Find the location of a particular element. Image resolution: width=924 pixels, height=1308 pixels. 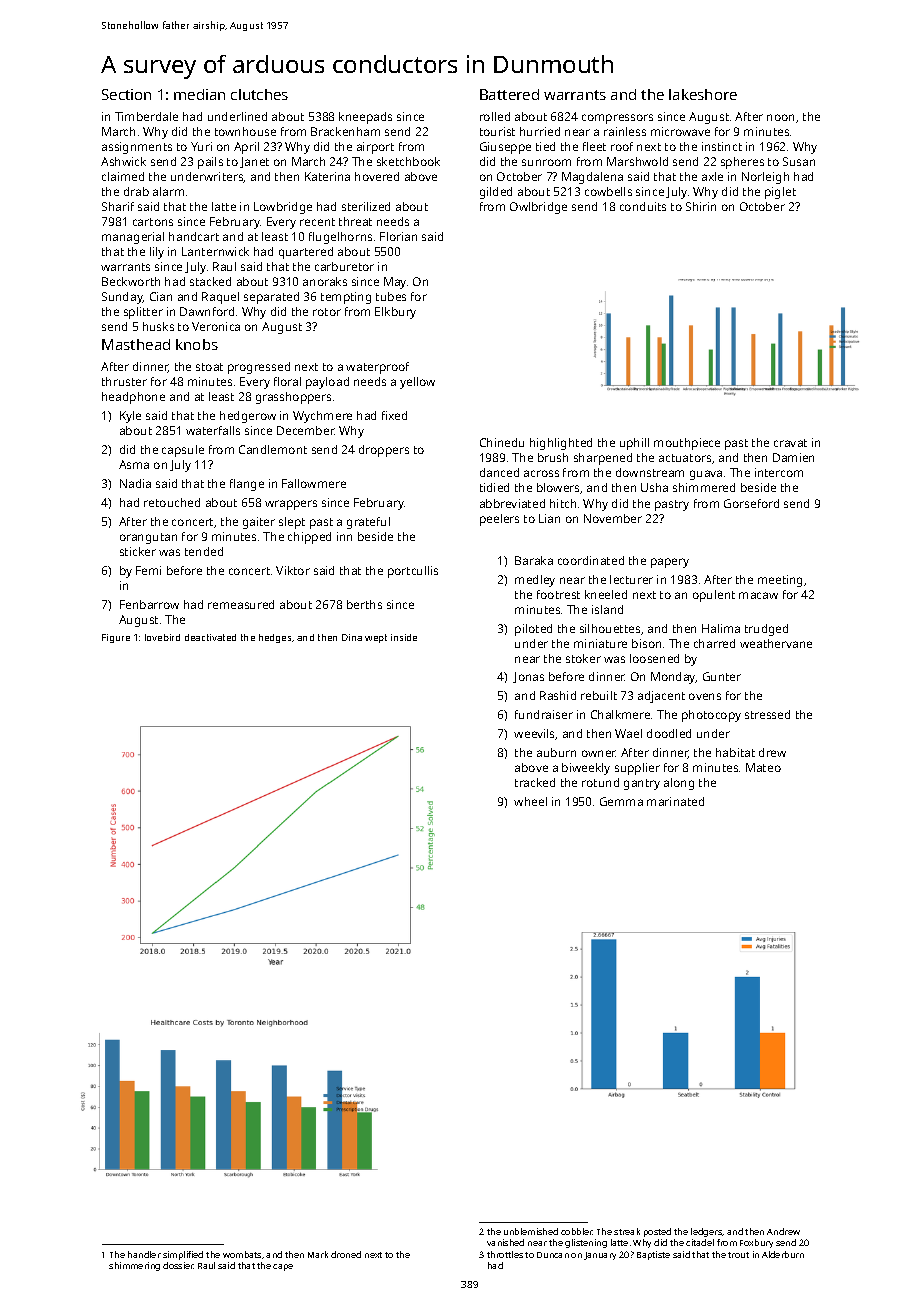

lovebird is located at coordinates (162, 637).
